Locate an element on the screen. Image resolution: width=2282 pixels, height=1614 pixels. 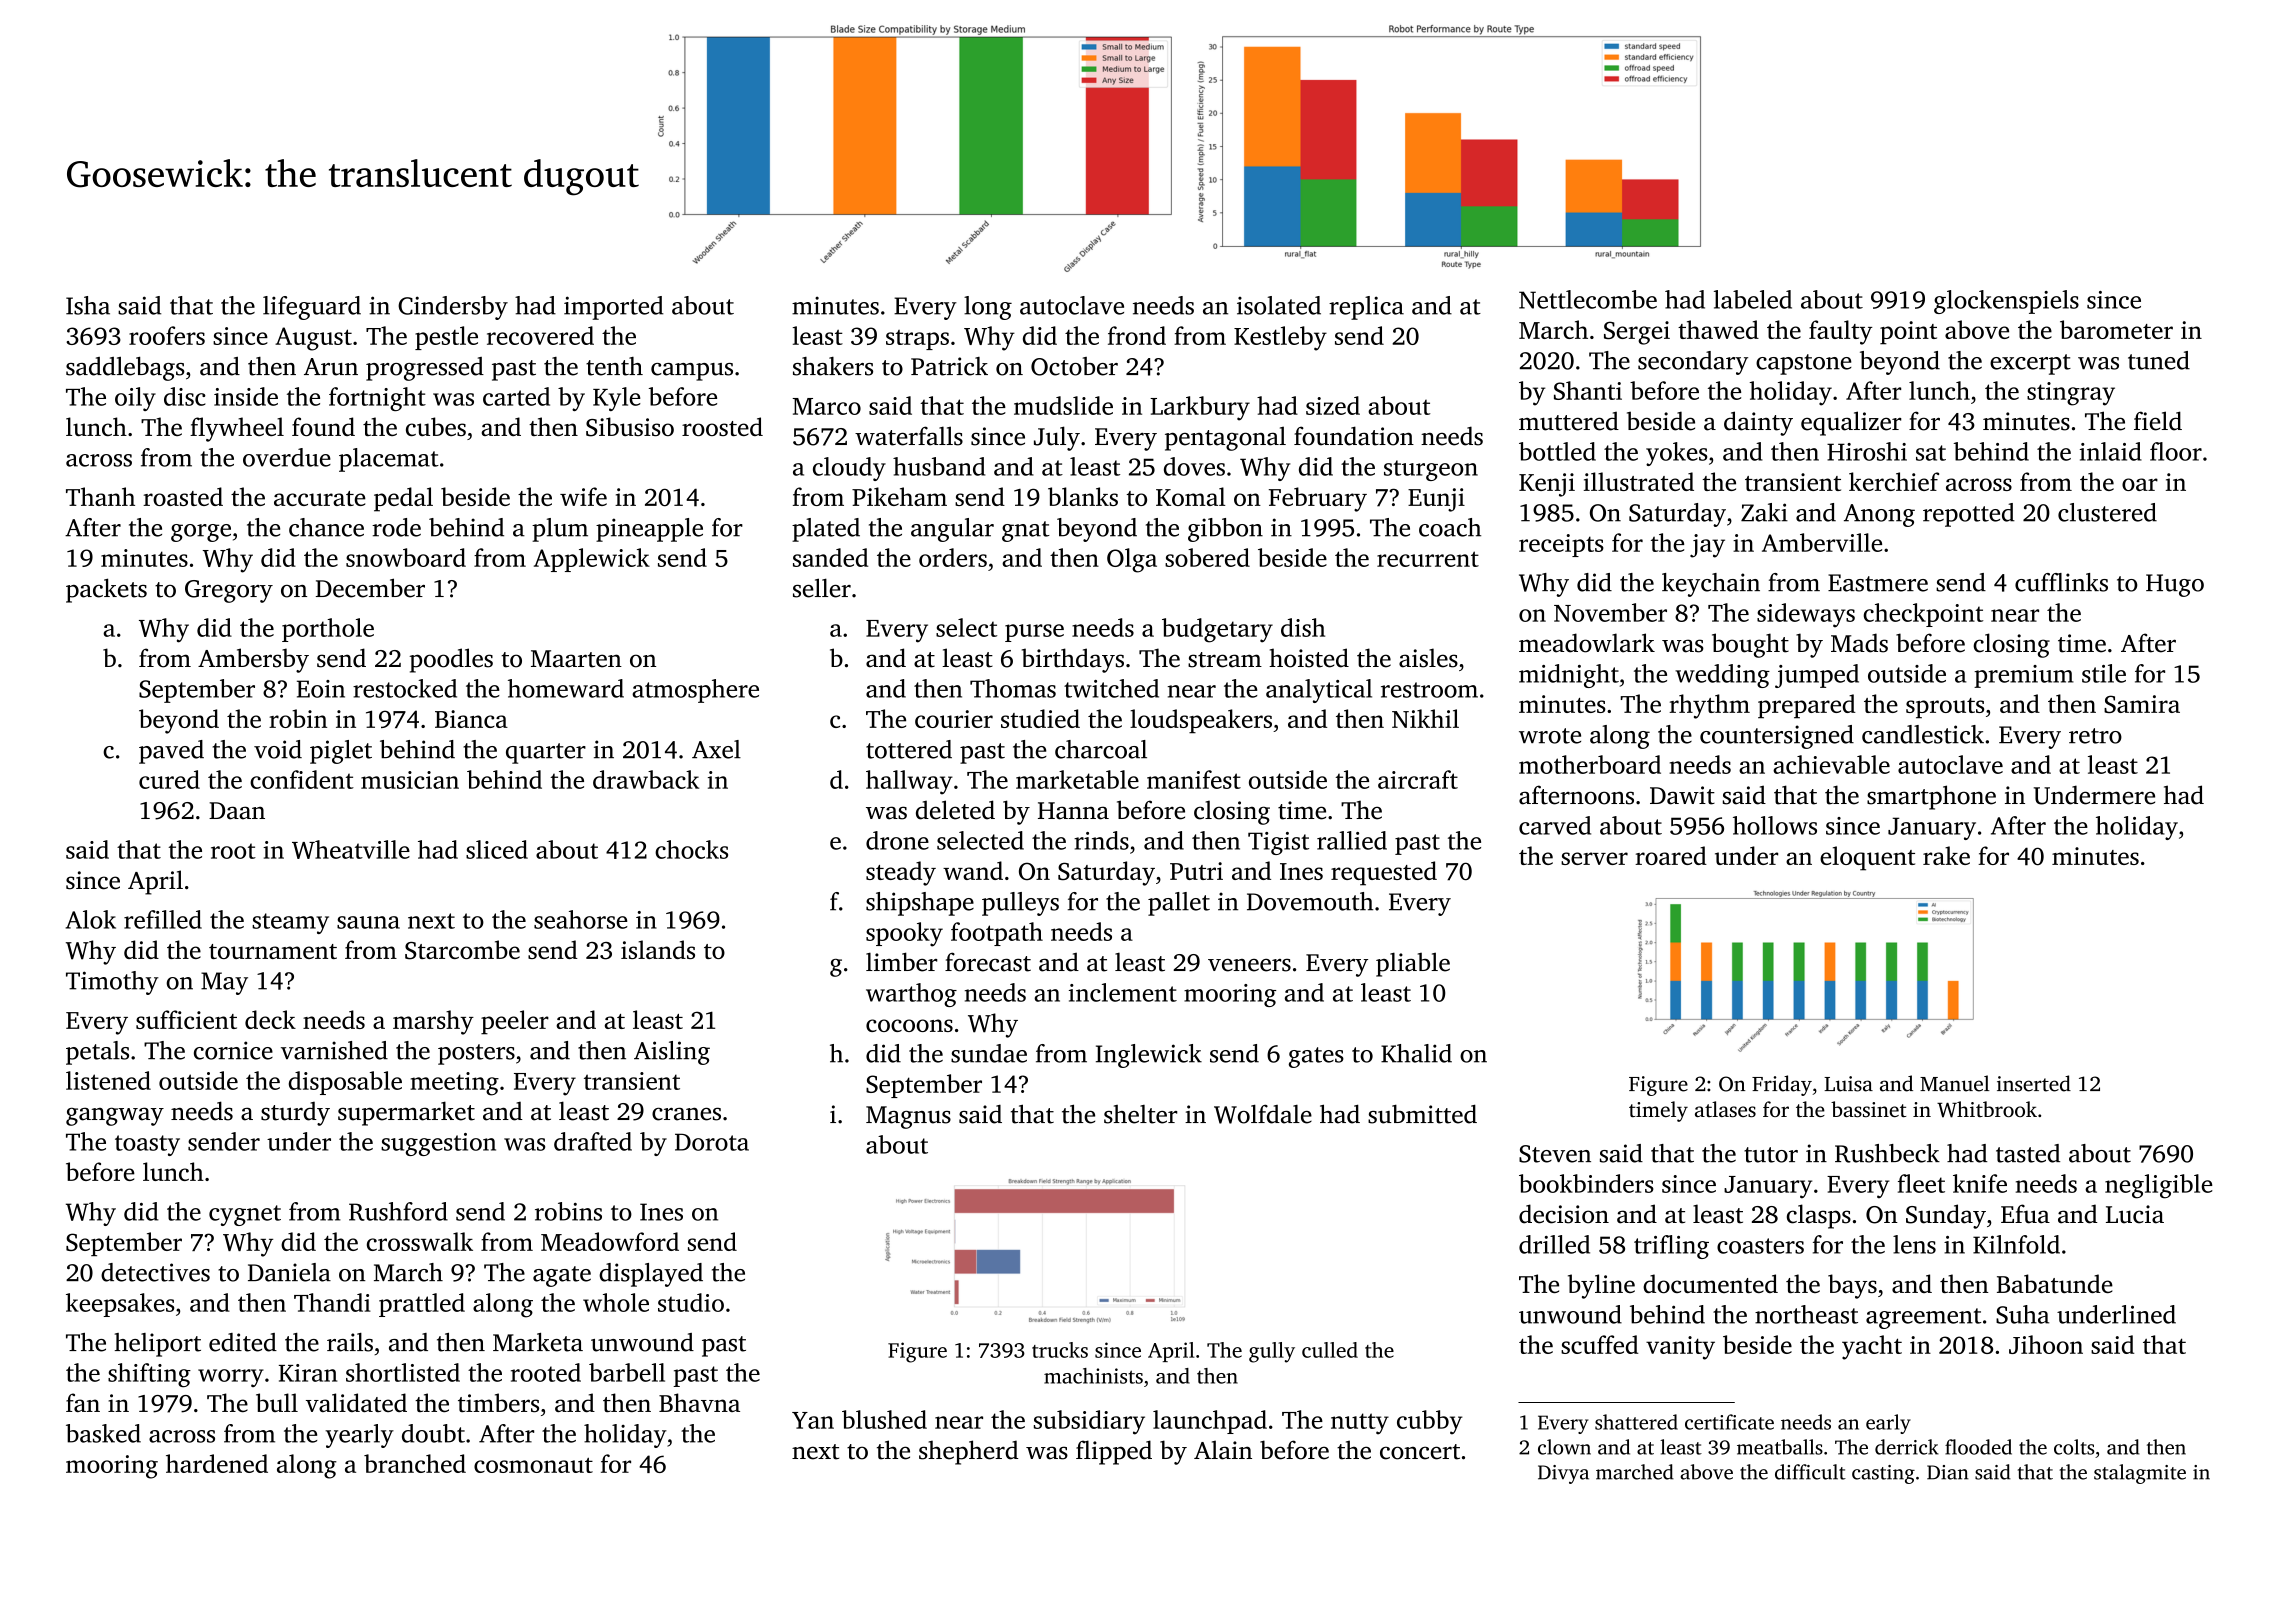
flipped is located at coordinates (1114, 1452).
